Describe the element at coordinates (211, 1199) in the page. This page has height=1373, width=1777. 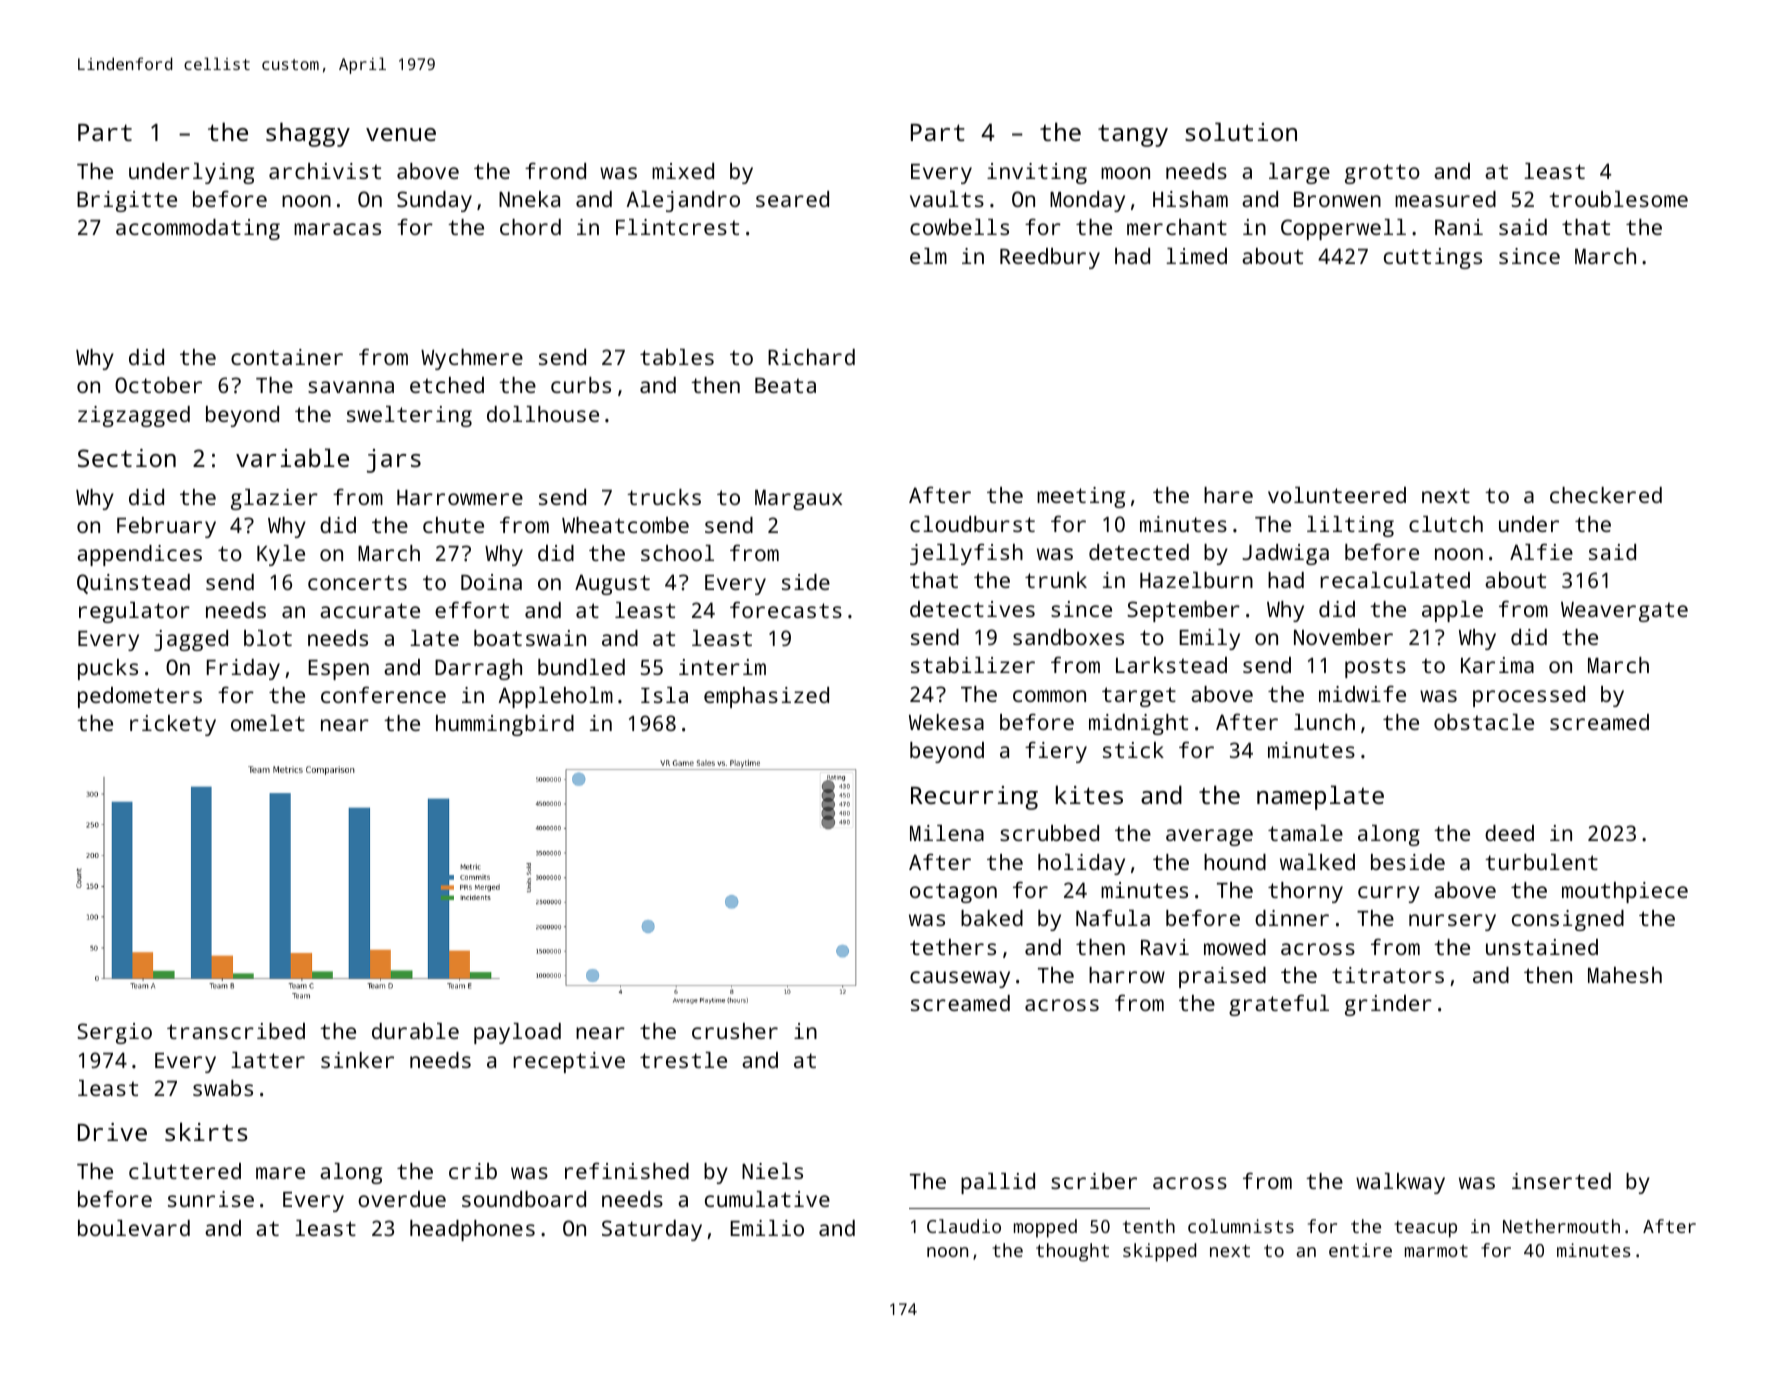
I see `sunrise` at that location.
